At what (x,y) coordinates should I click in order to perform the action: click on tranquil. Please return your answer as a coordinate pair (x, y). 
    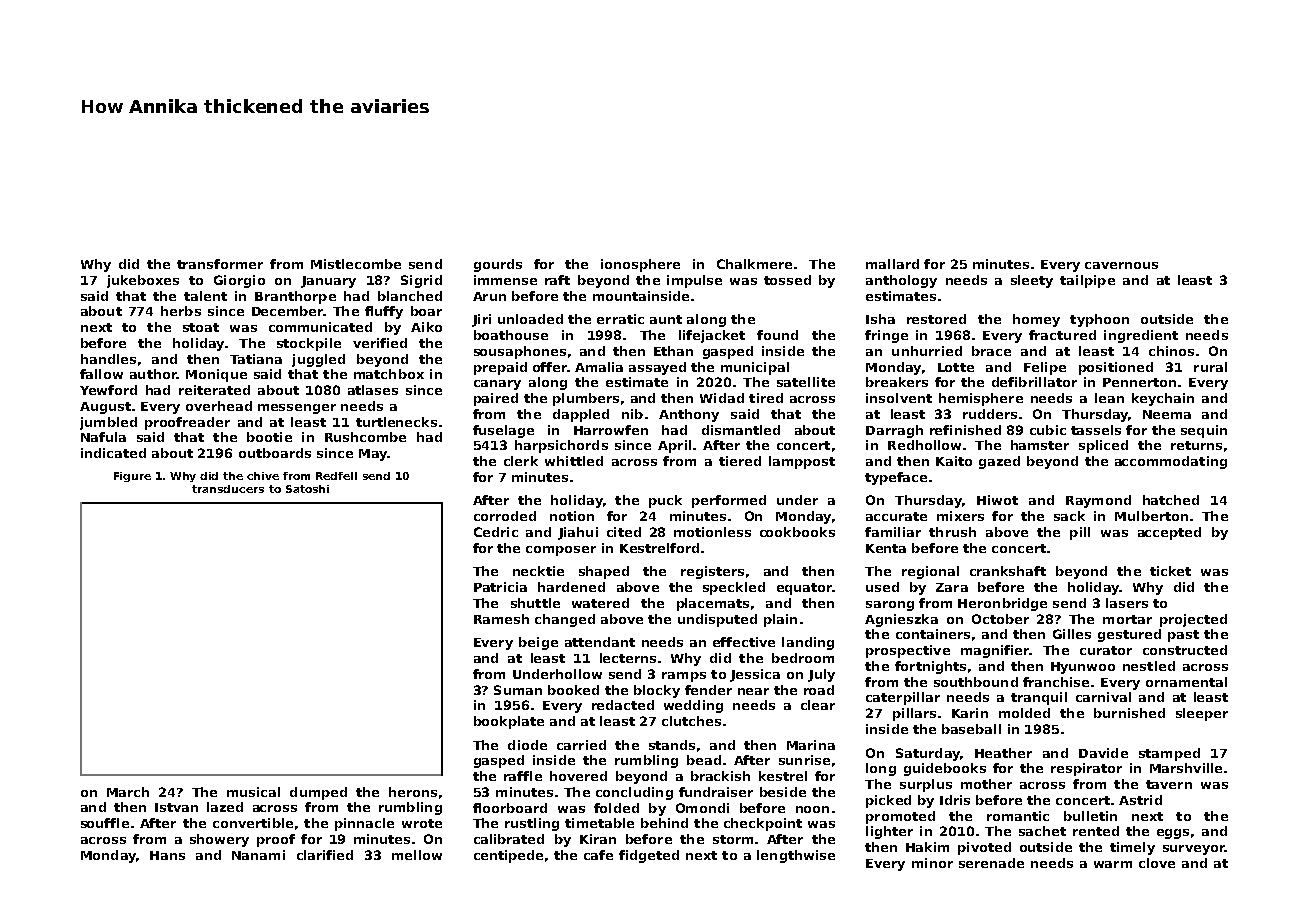
    Looking at the image, I should click on (1039, 698).
